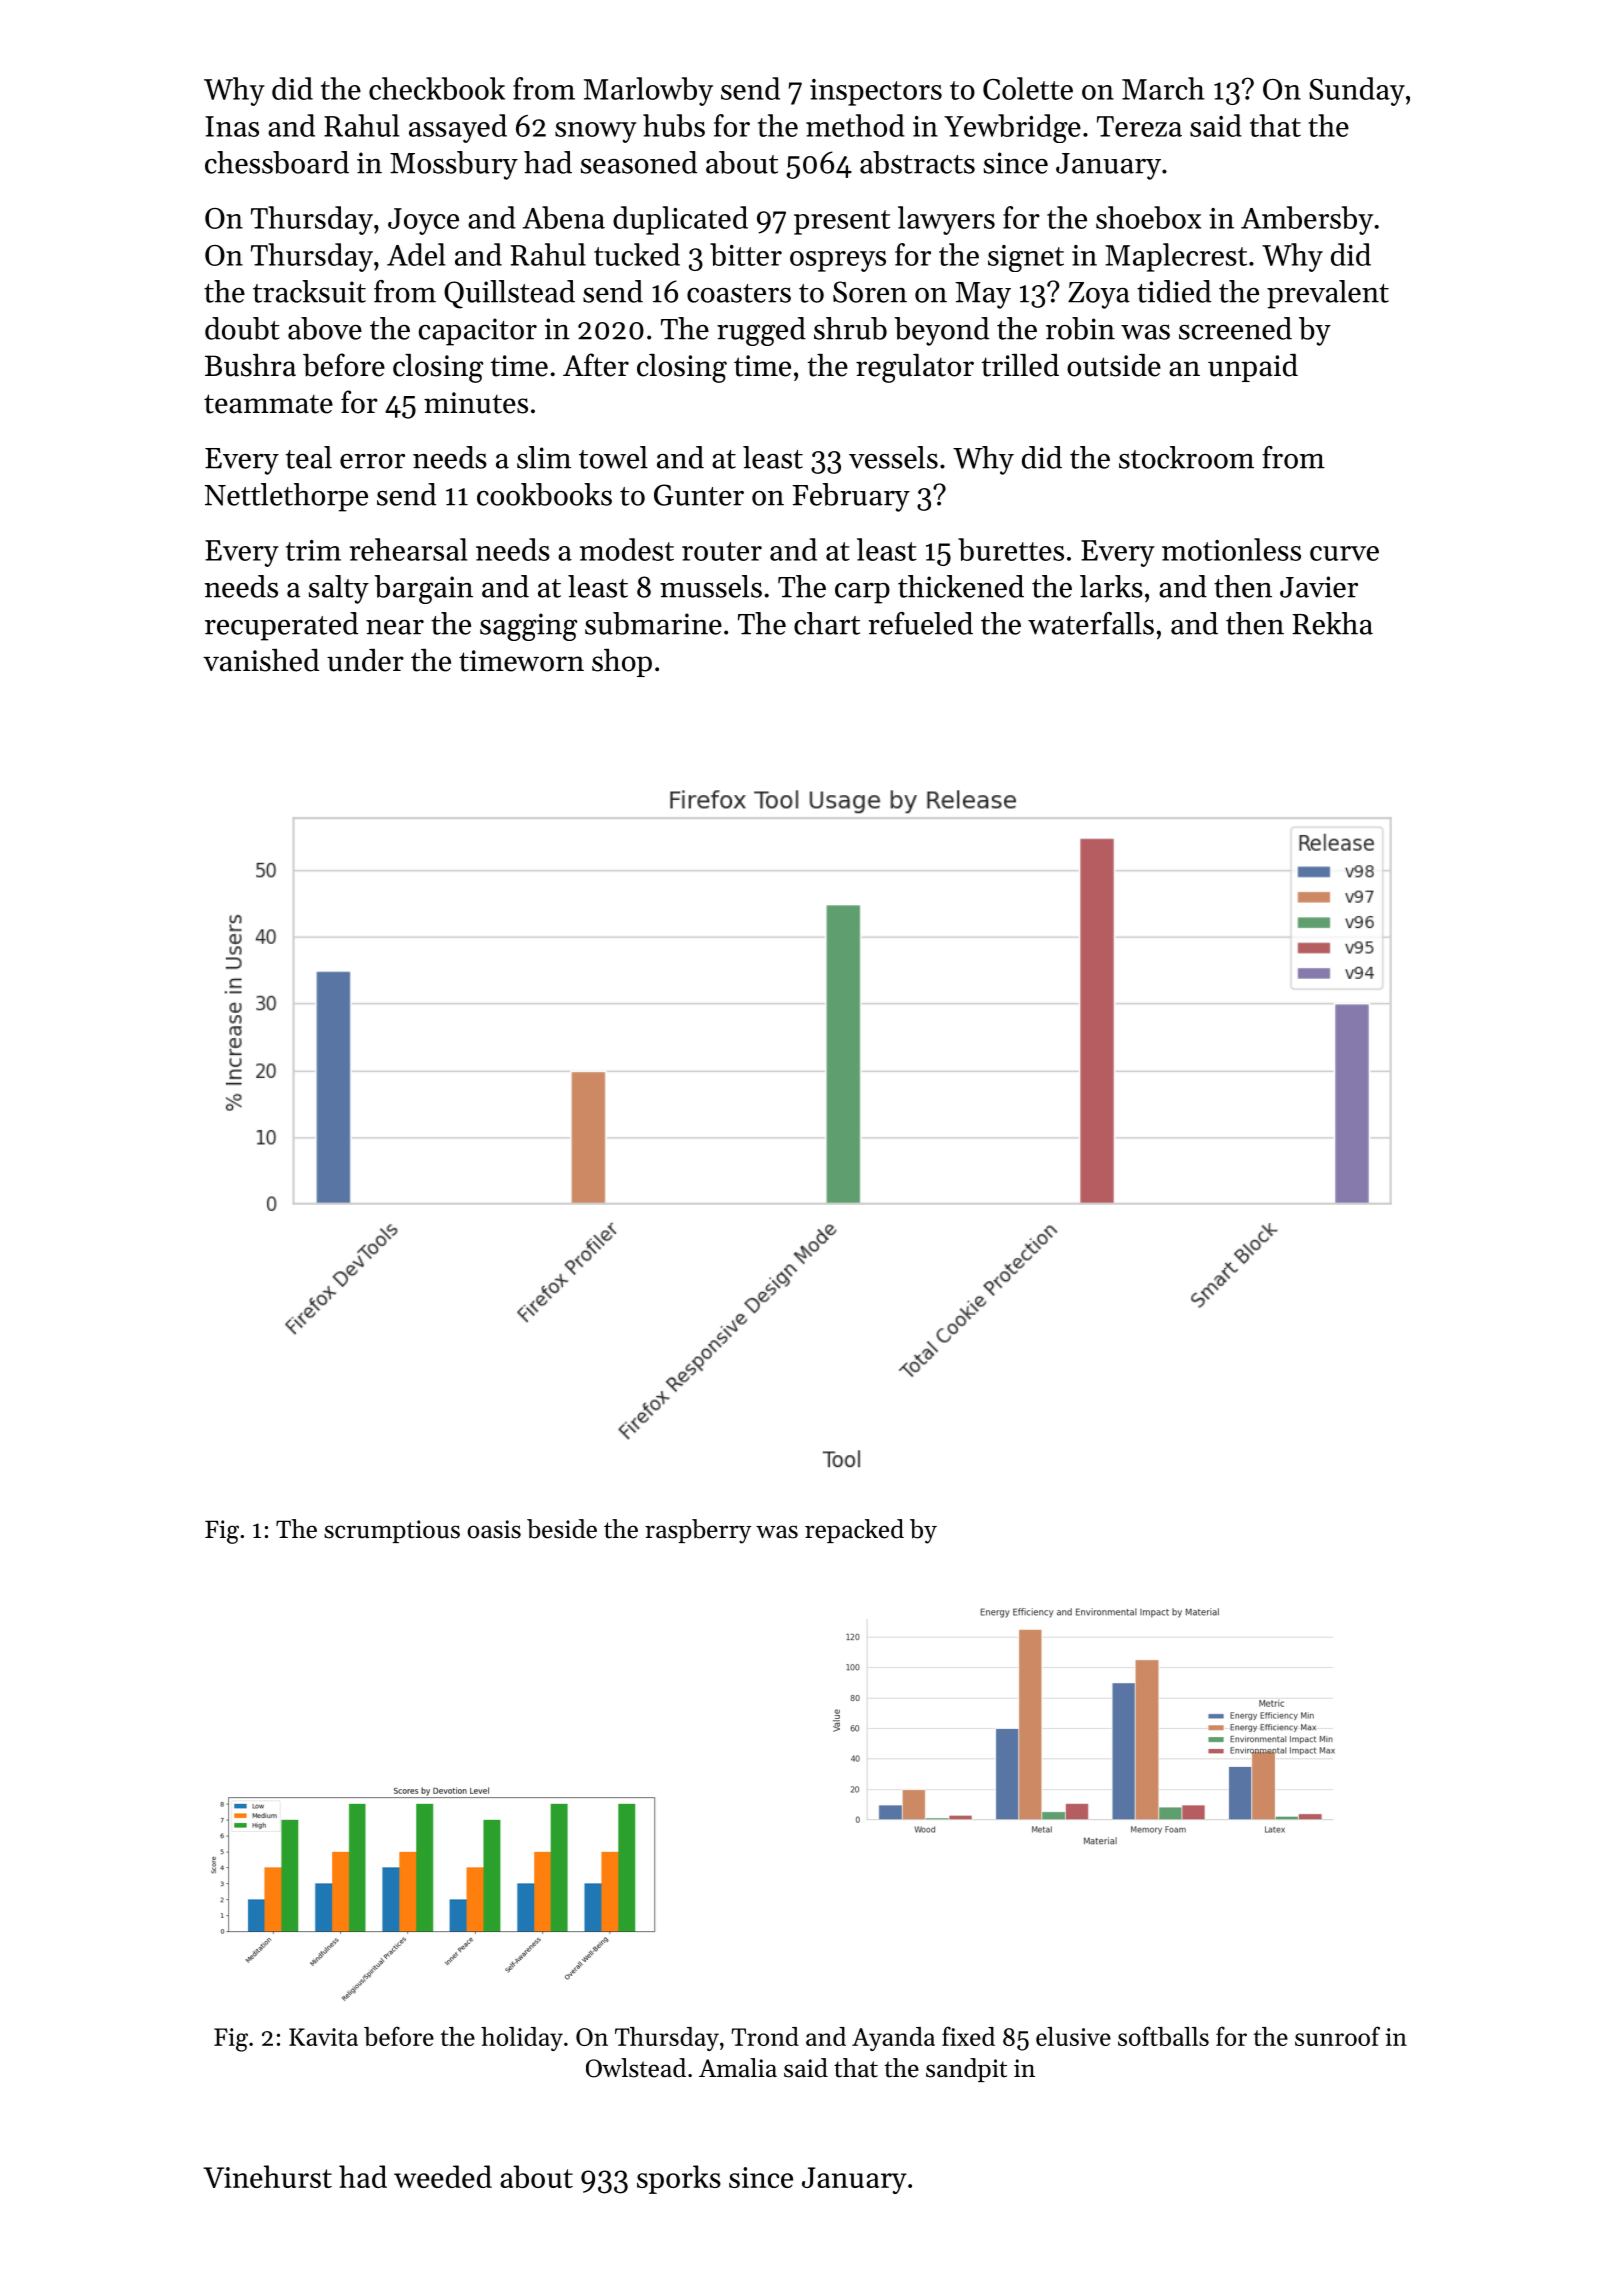 The width and height of the image is (1620, 2292). What do you see at coordinates (653, 623) in the image?
I see `submarine` at bounding box center [653, 623].
